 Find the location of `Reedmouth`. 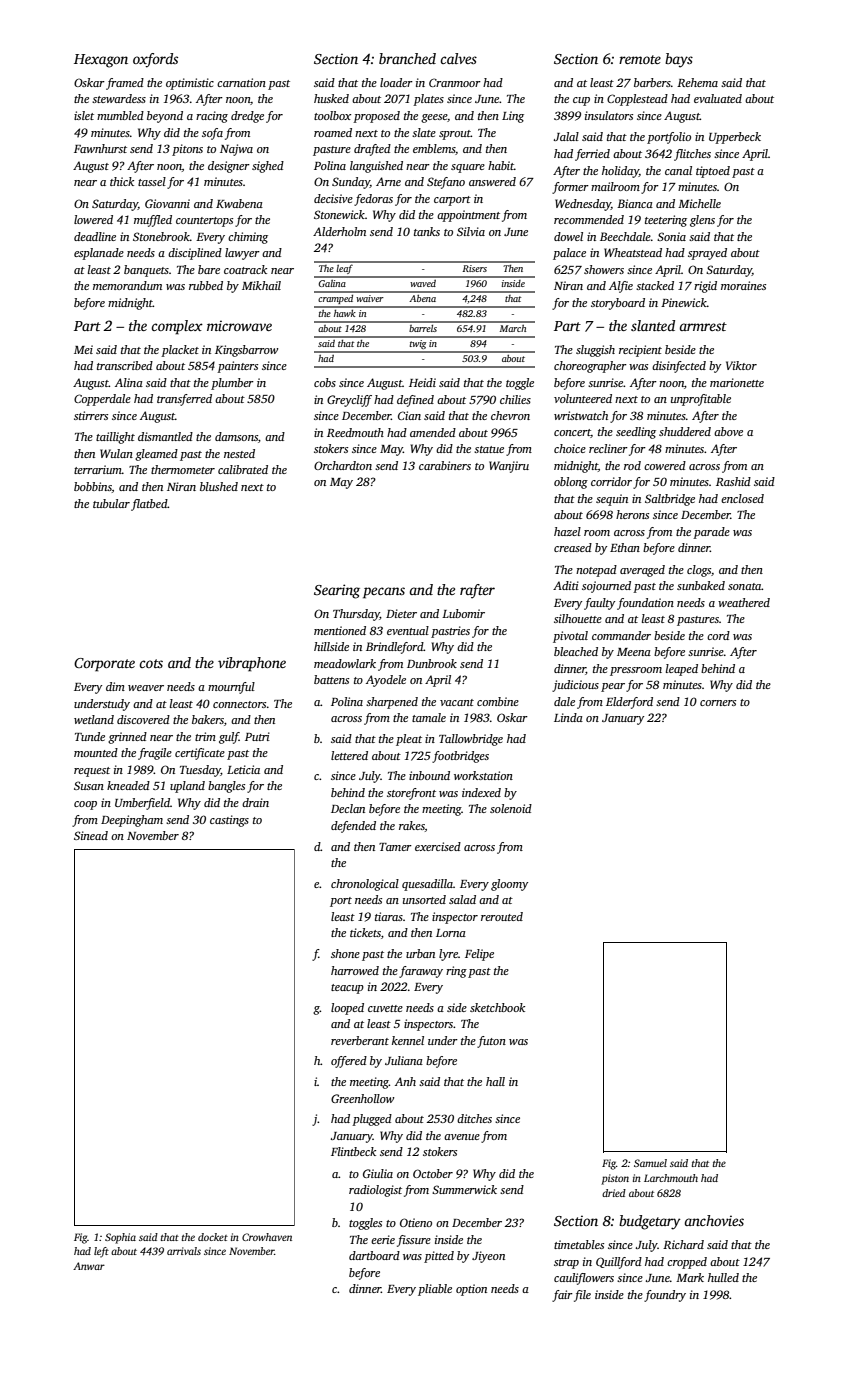

Reedmouth is located at coordinates (355, 432).
